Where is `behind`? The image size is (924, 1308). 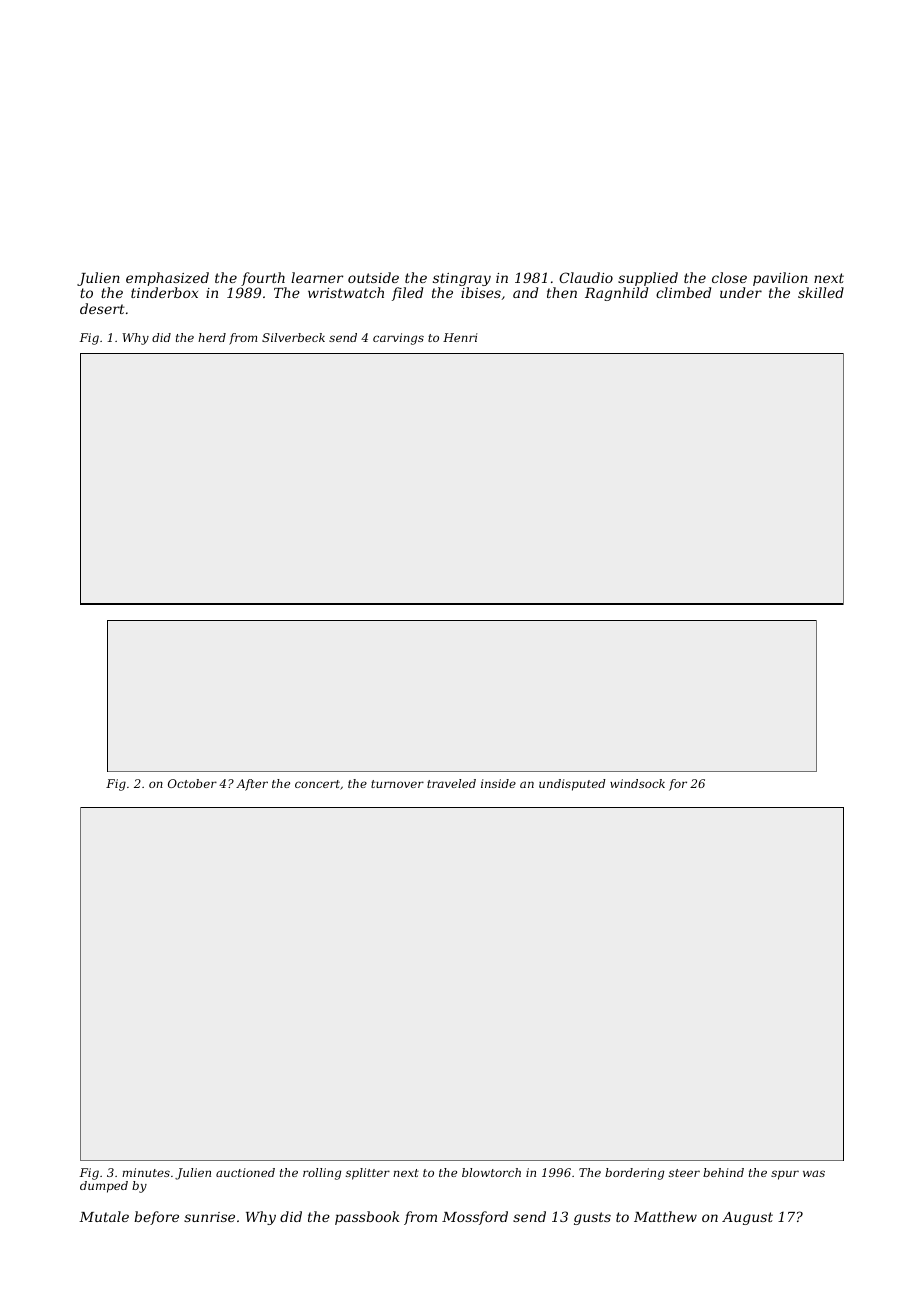 behind is located at coordinates (723, 1172).
